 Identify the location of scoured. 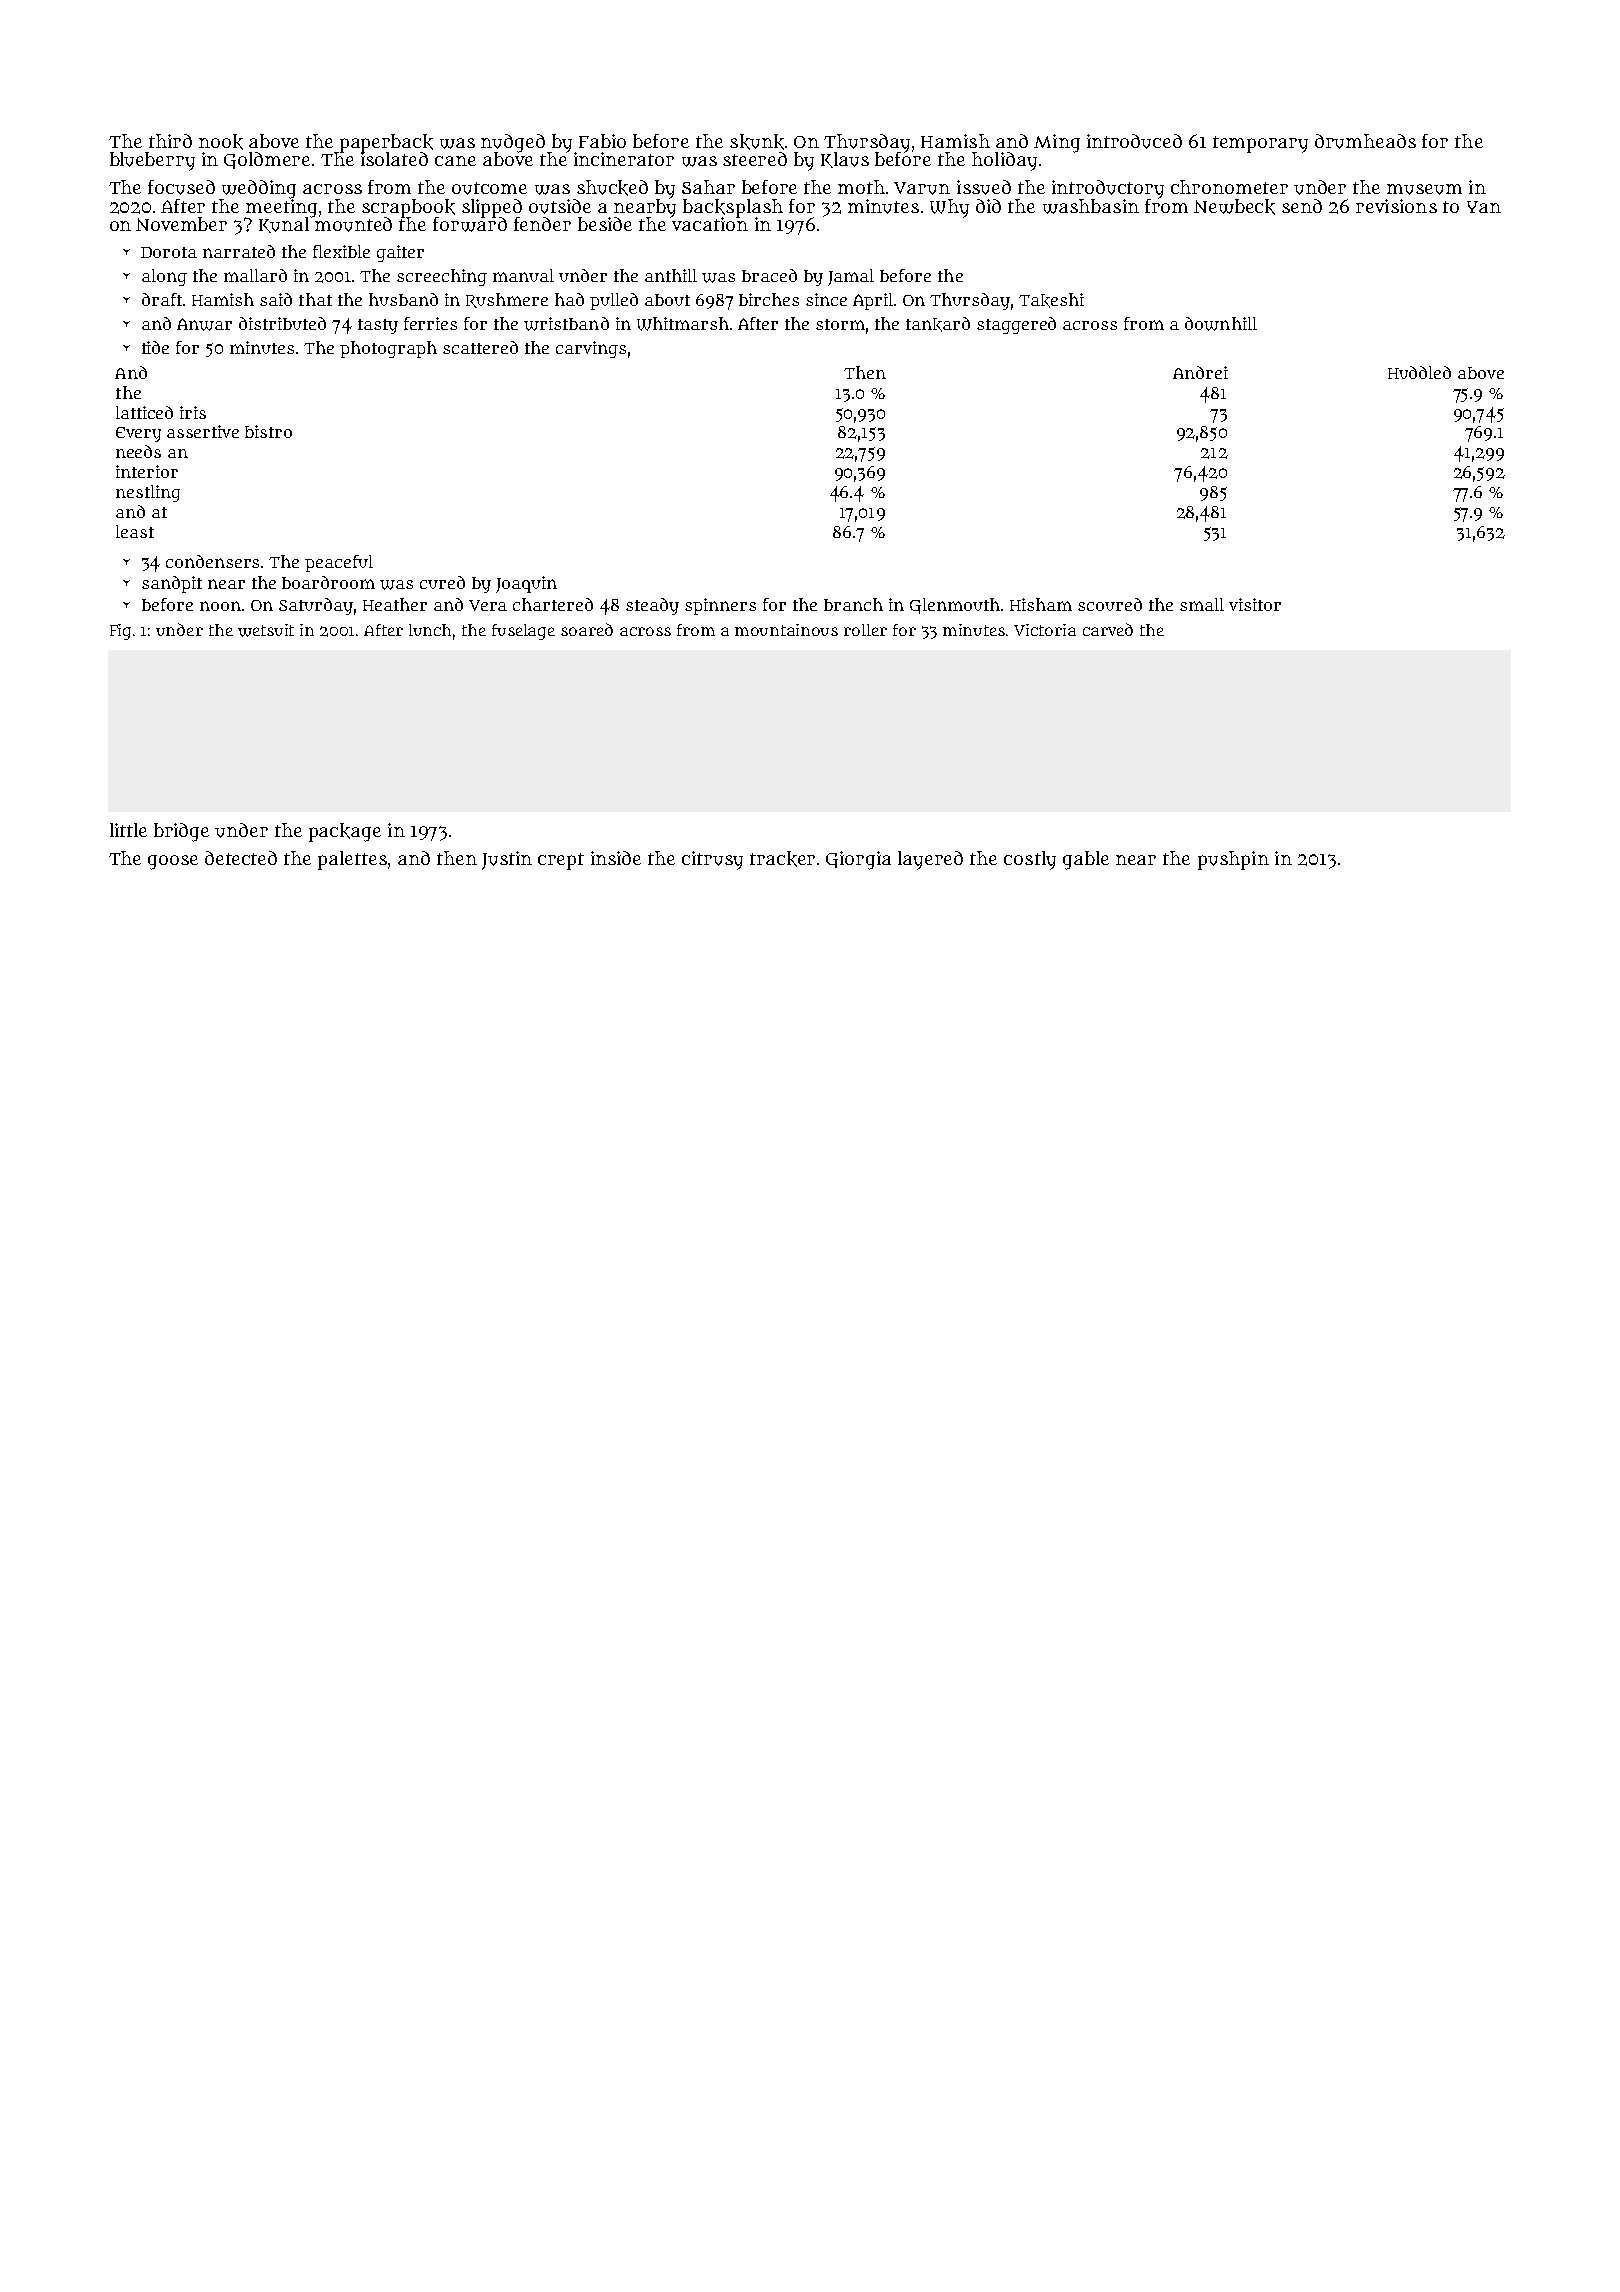
(1110, 604).
